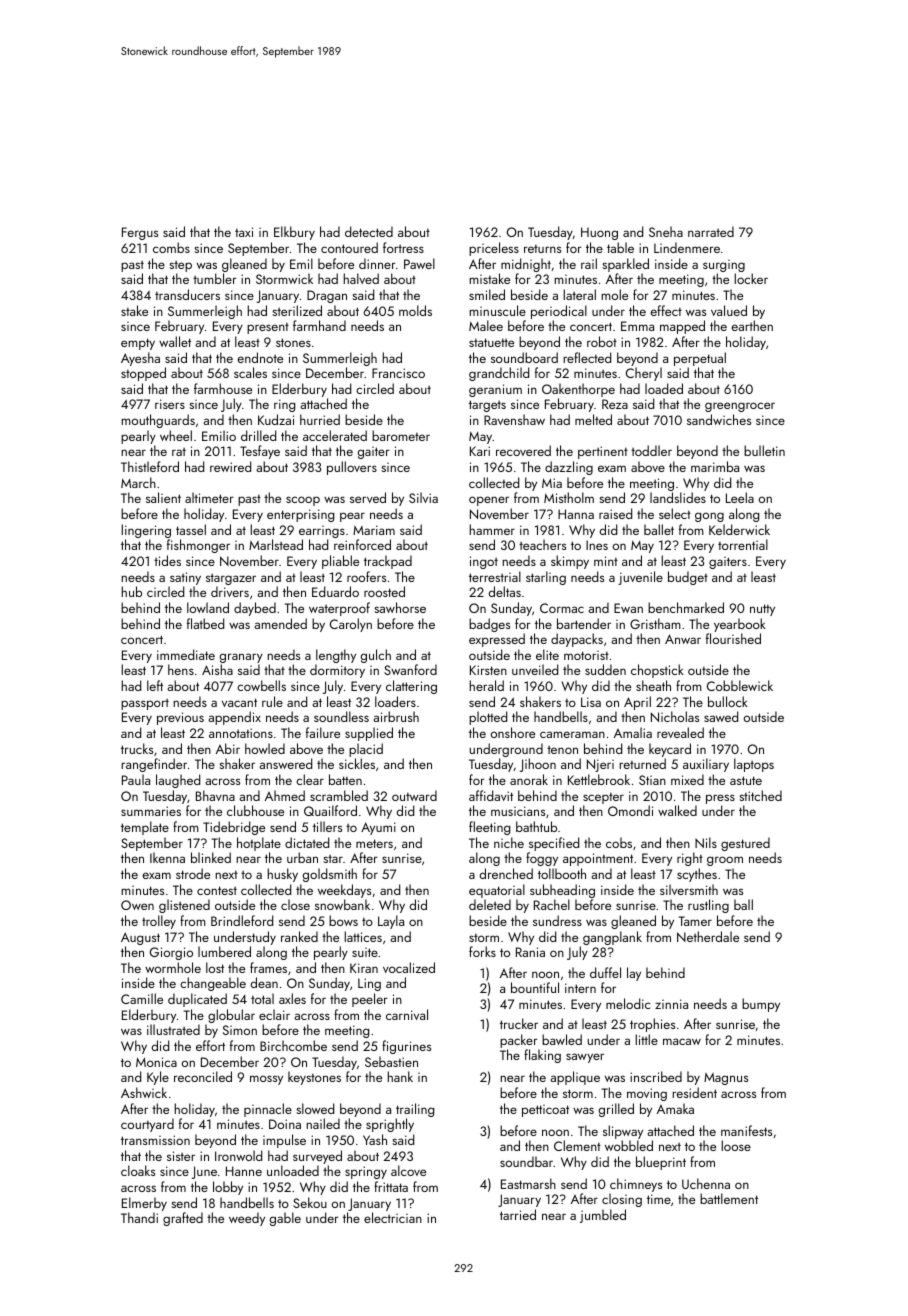  What do you see at coordinates (740, 497) in the document?
I see `Leela` at bounding box center [740, 497].
